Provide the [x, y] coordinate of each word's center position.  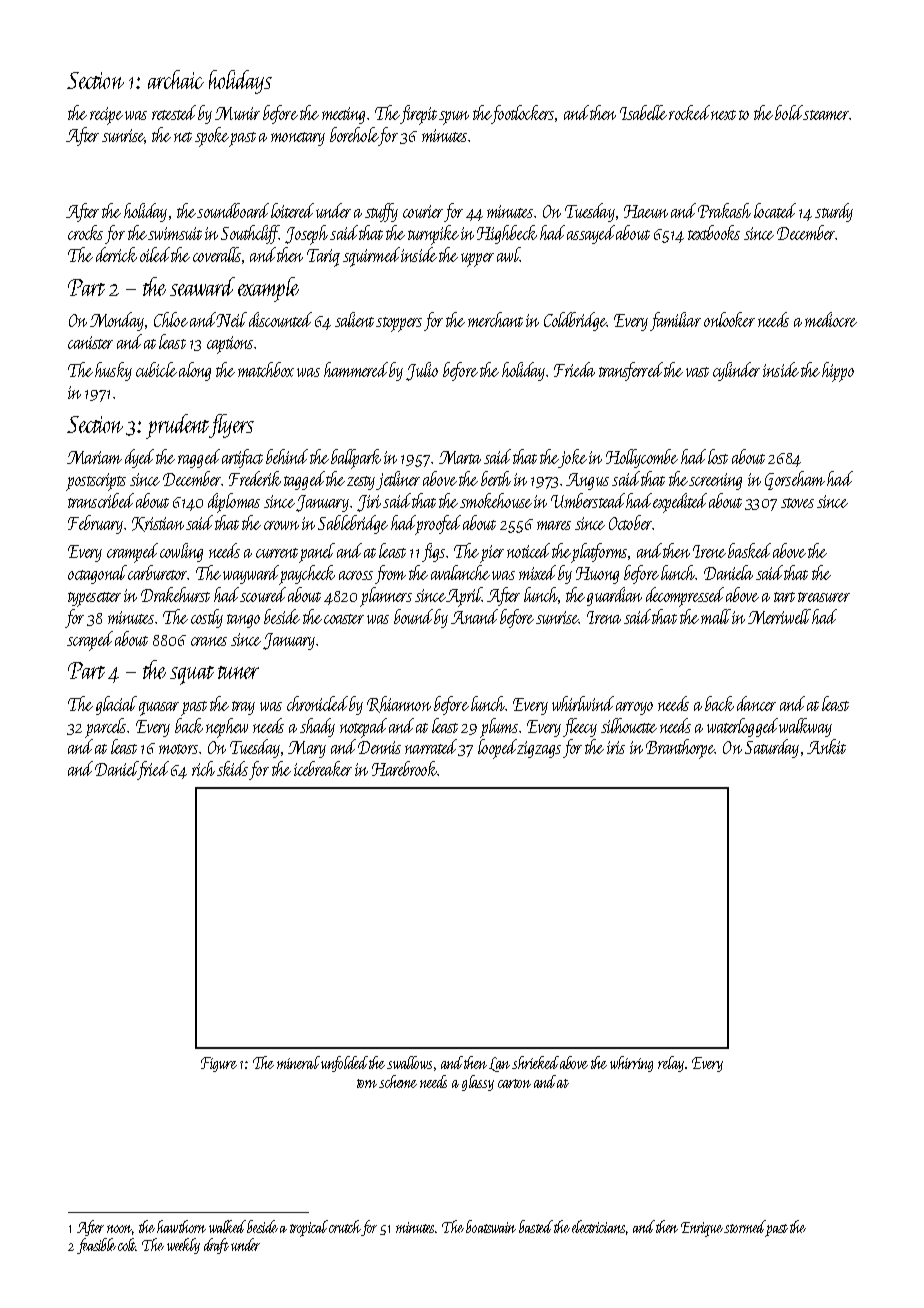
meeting [343, 115]
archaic [176, 79]
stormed [744, 1226]
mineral [298, 1062]
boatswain [491, 1226]
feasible [96, 1246]
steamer [826, 115]
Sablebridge [353, 524]
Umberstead [588, 500]
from [390, 574]
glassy [478, 1083]
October [630, 522]
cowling [181, 552]
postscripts [96, 482]
